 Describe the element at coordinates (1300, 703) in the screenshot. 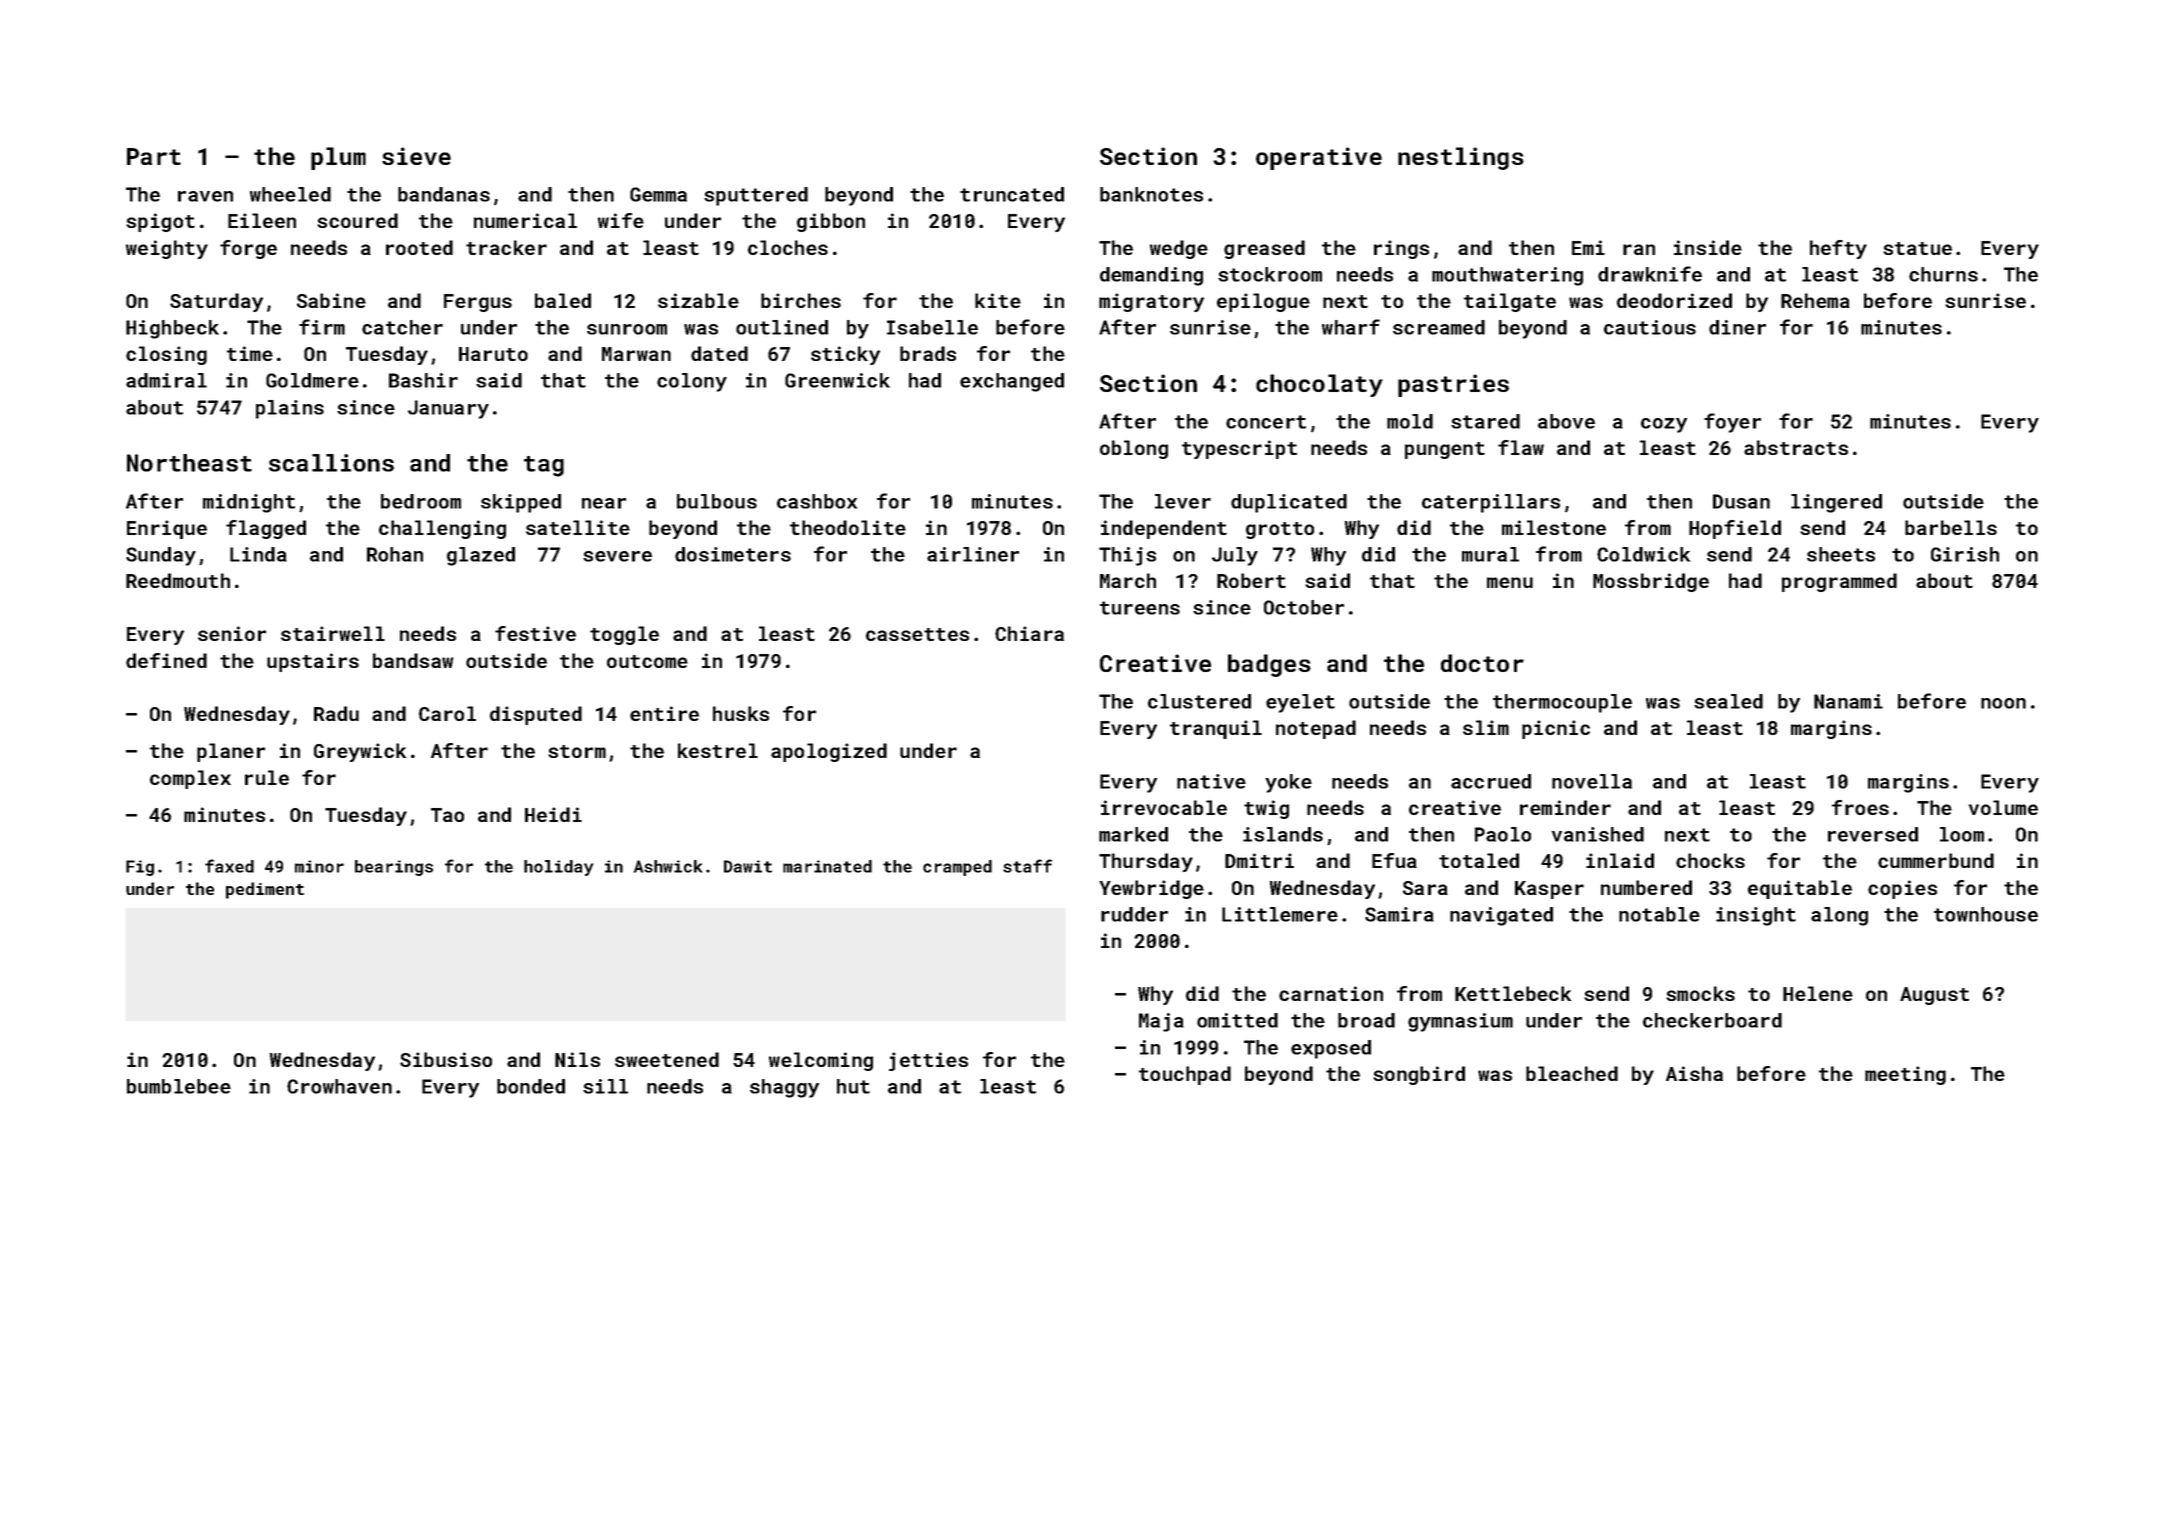

I see `eyelet` at that location.
